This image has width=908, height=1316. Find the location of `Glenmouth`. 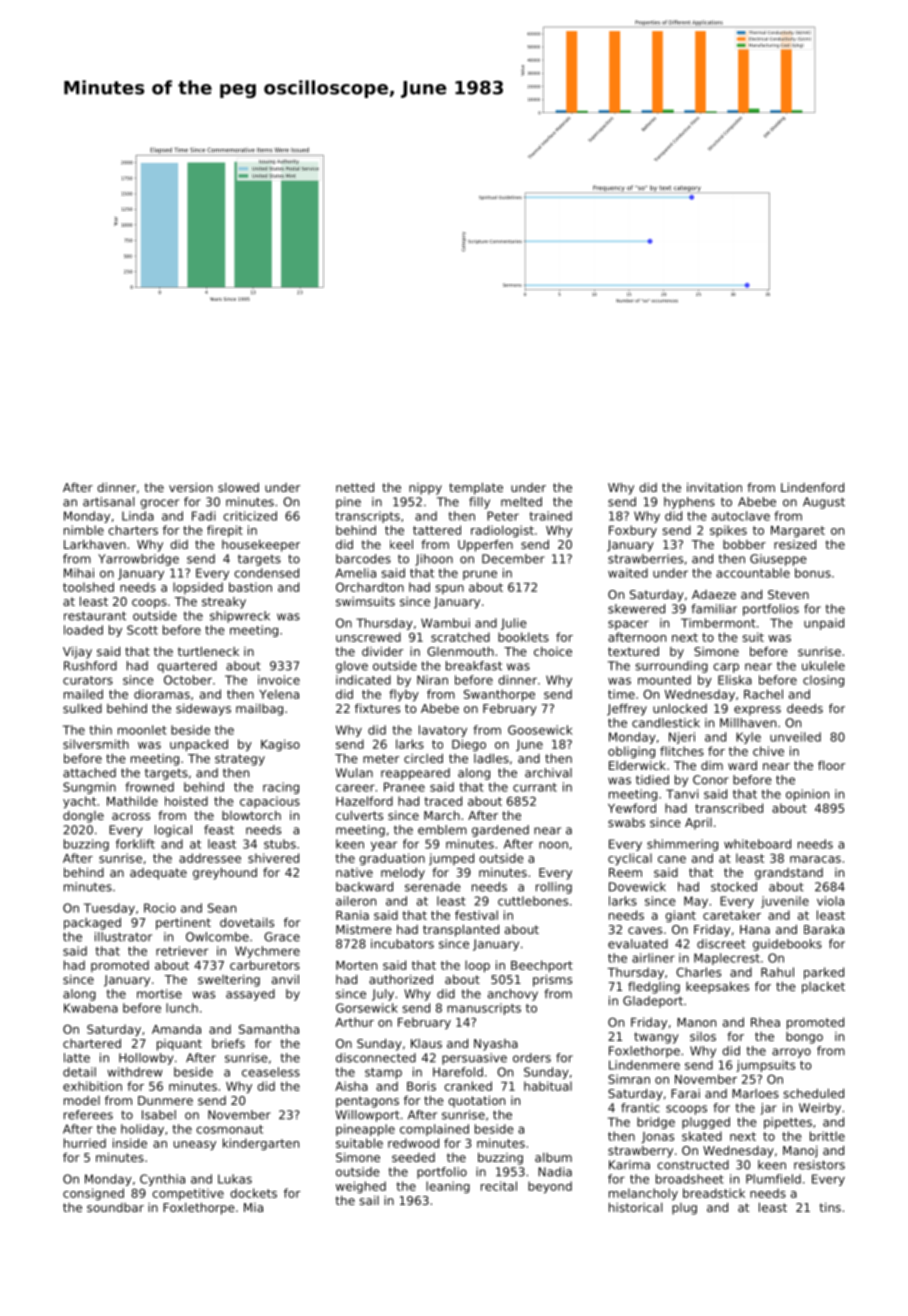

Glenmouth is located at coordinates (460, 651).
